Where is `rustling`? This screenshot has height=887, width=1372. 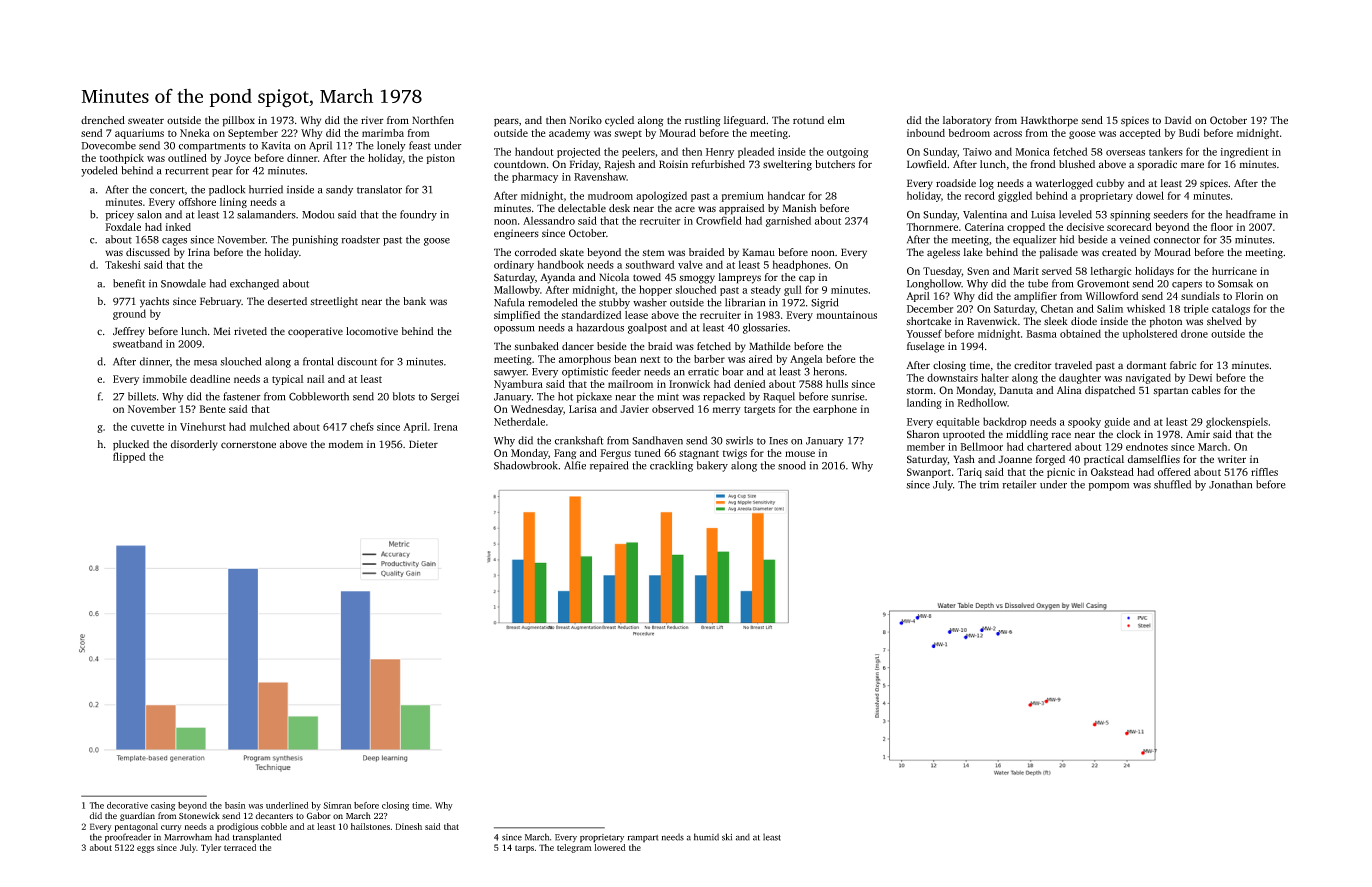 rustling is located at coordinates (703, 121).
